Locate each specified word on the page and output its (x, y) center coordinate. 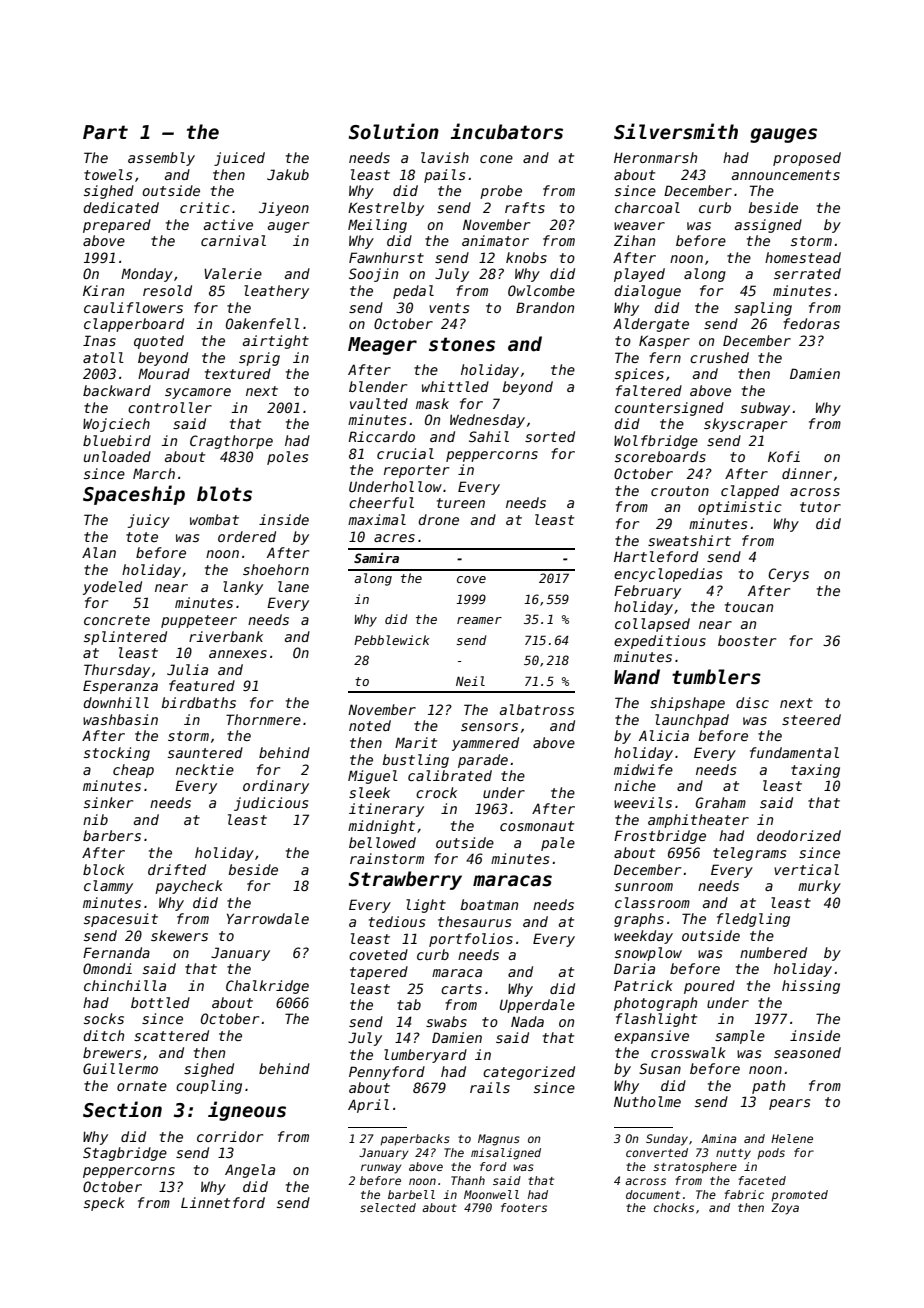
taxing (815, 771)
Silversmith (676, 131)
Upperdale (537, 1006)
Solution (394, 131)
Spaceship (134, 495)
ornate (142, 1086)
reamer (479, 620)
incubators (507, 131)
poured (709, 987)
